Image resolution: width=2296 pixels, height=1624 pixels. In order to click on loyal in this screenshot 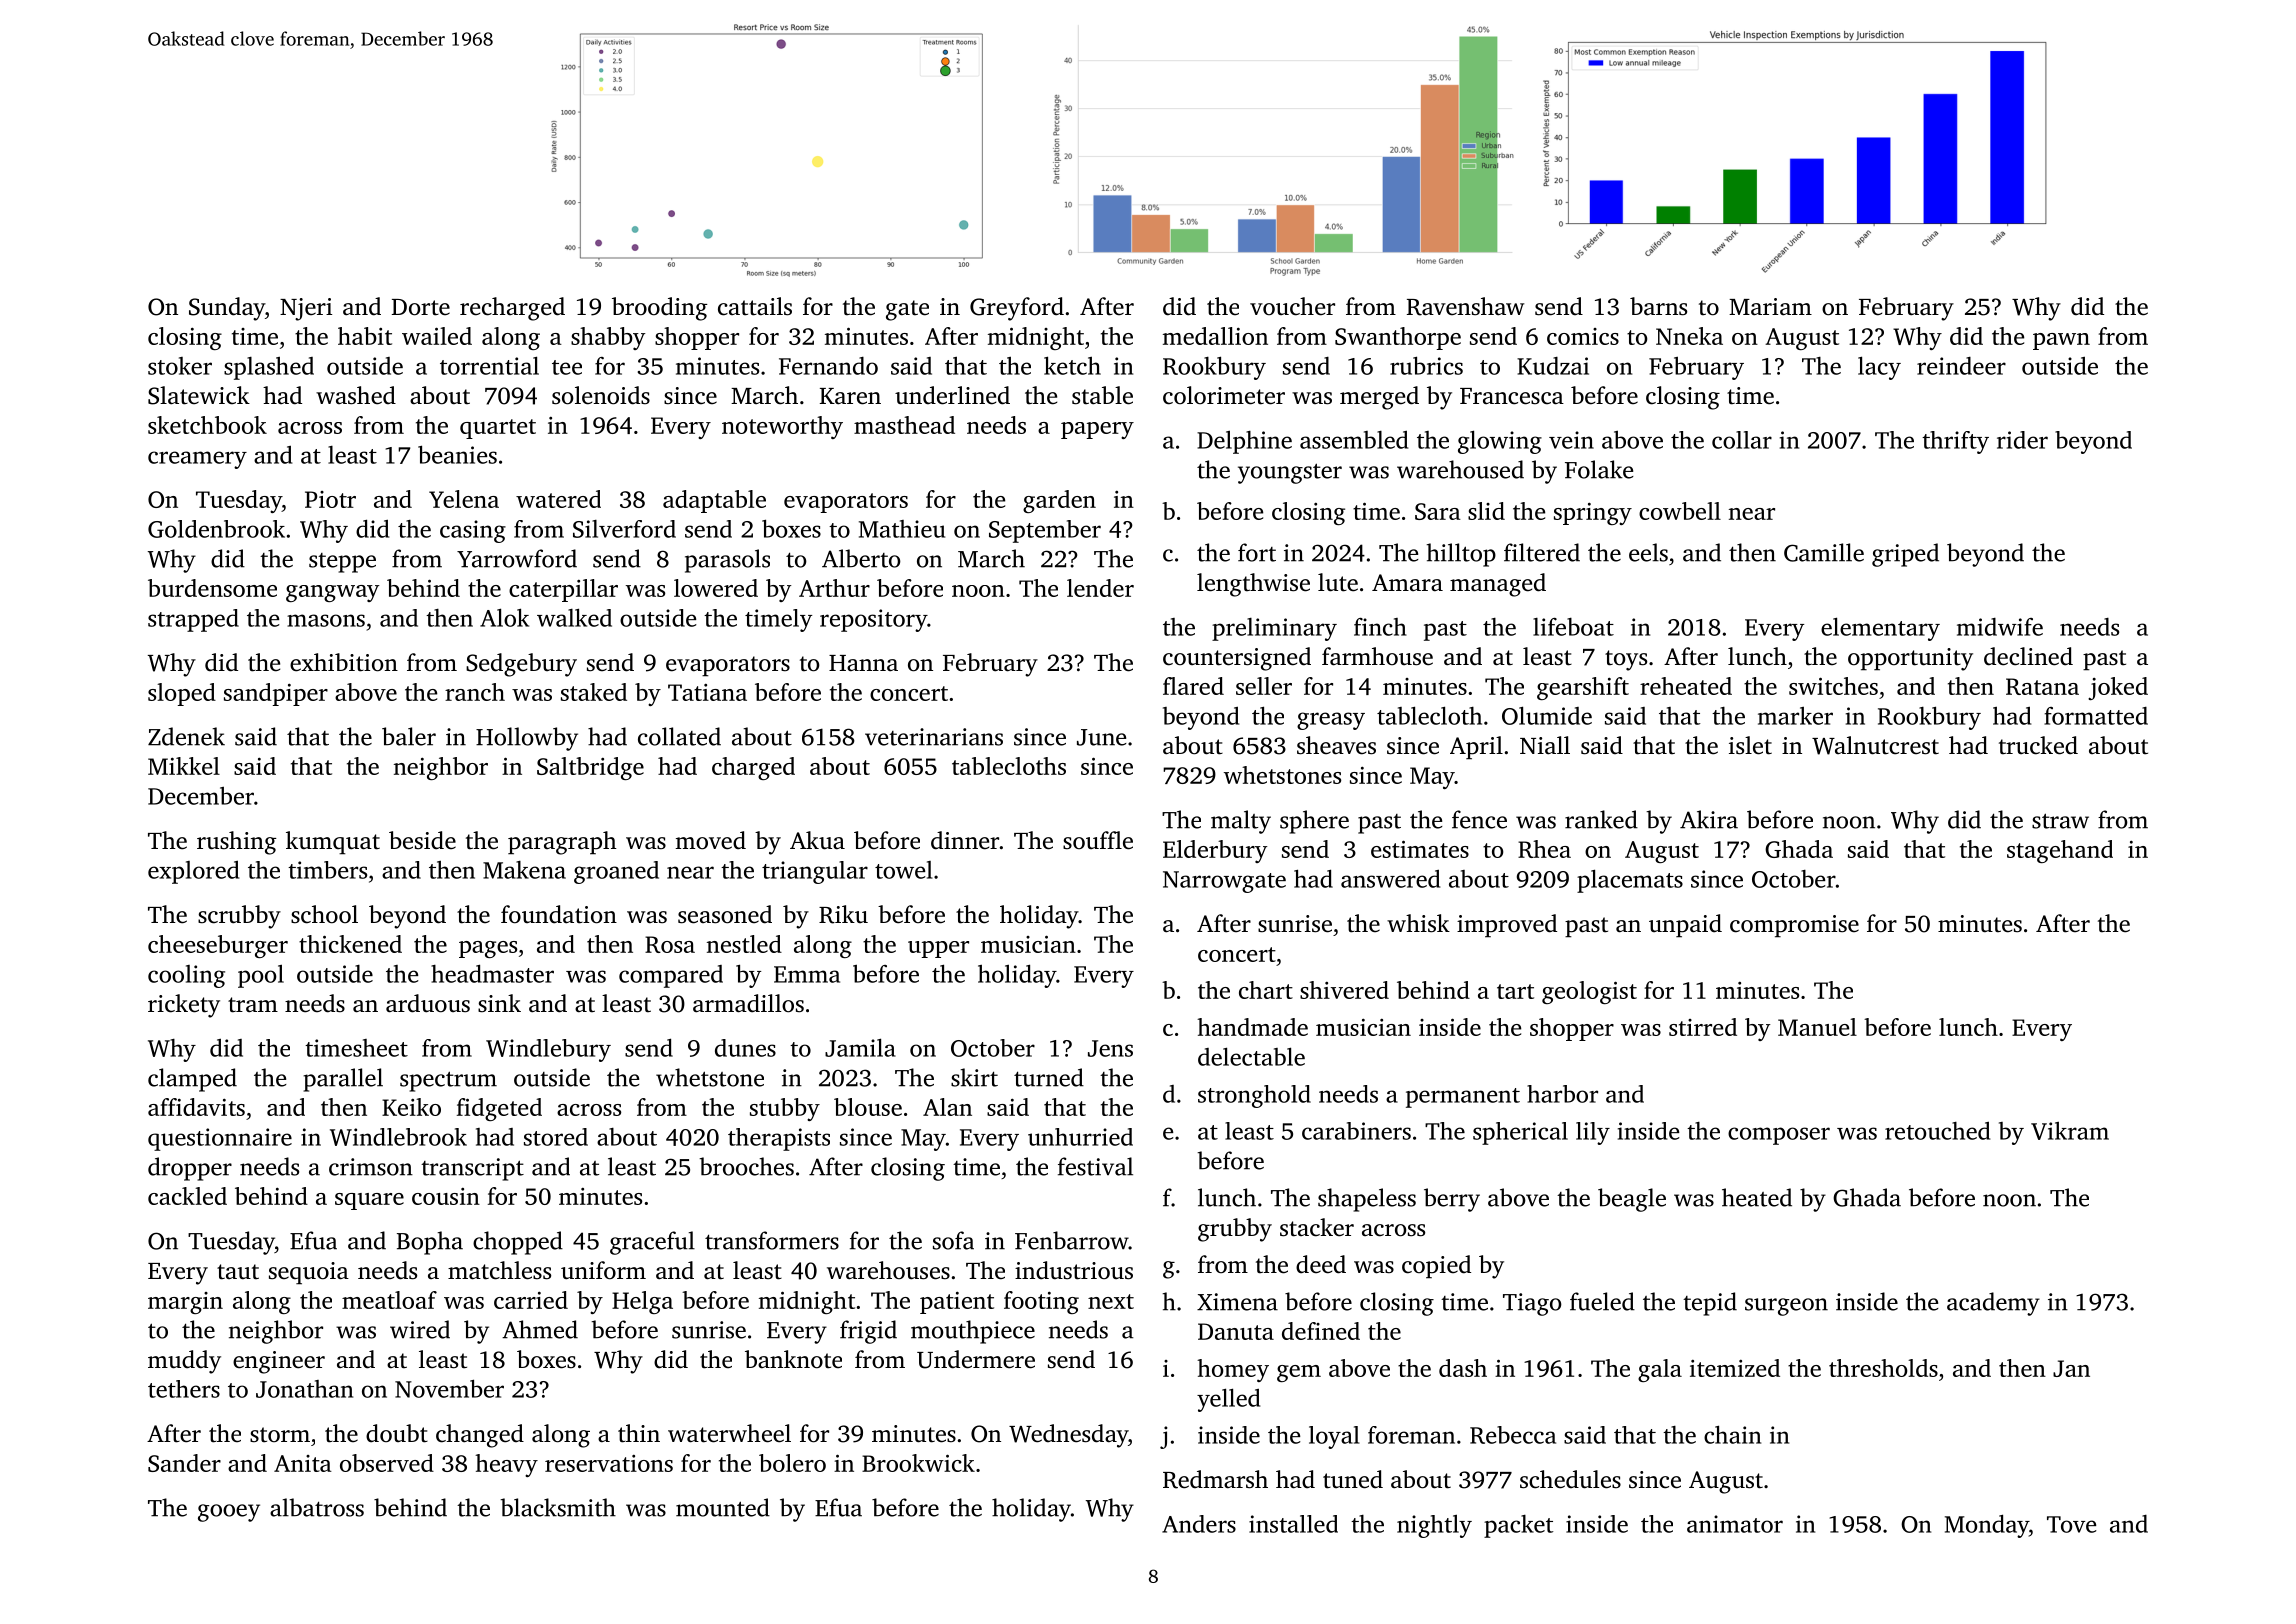, I will do `click(1334, 1437)`.
